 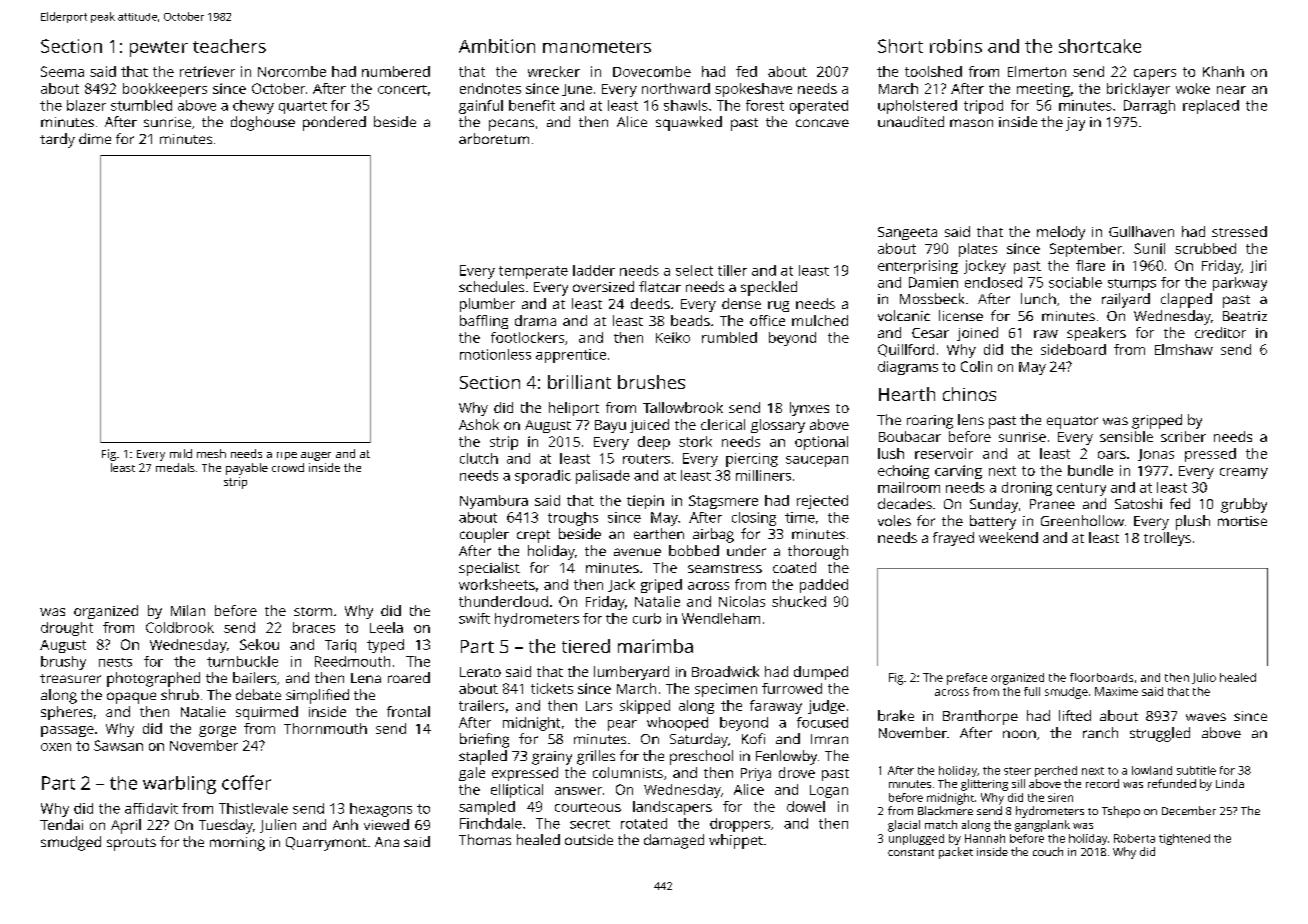 I want to click on morning, so click(x=237, y=844).
